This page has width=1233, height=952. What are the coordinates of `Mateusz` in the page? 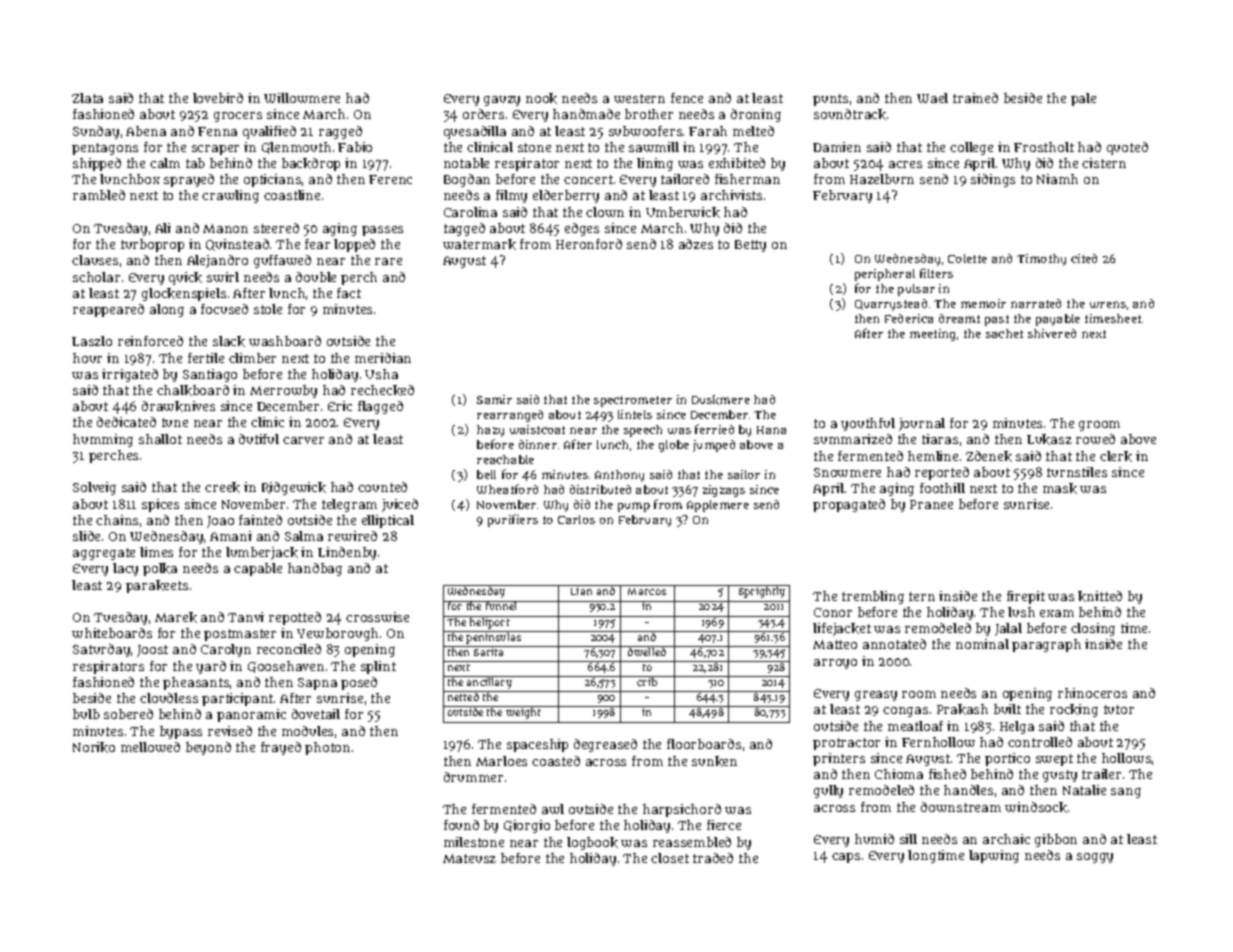 It's located at (469, 858).
